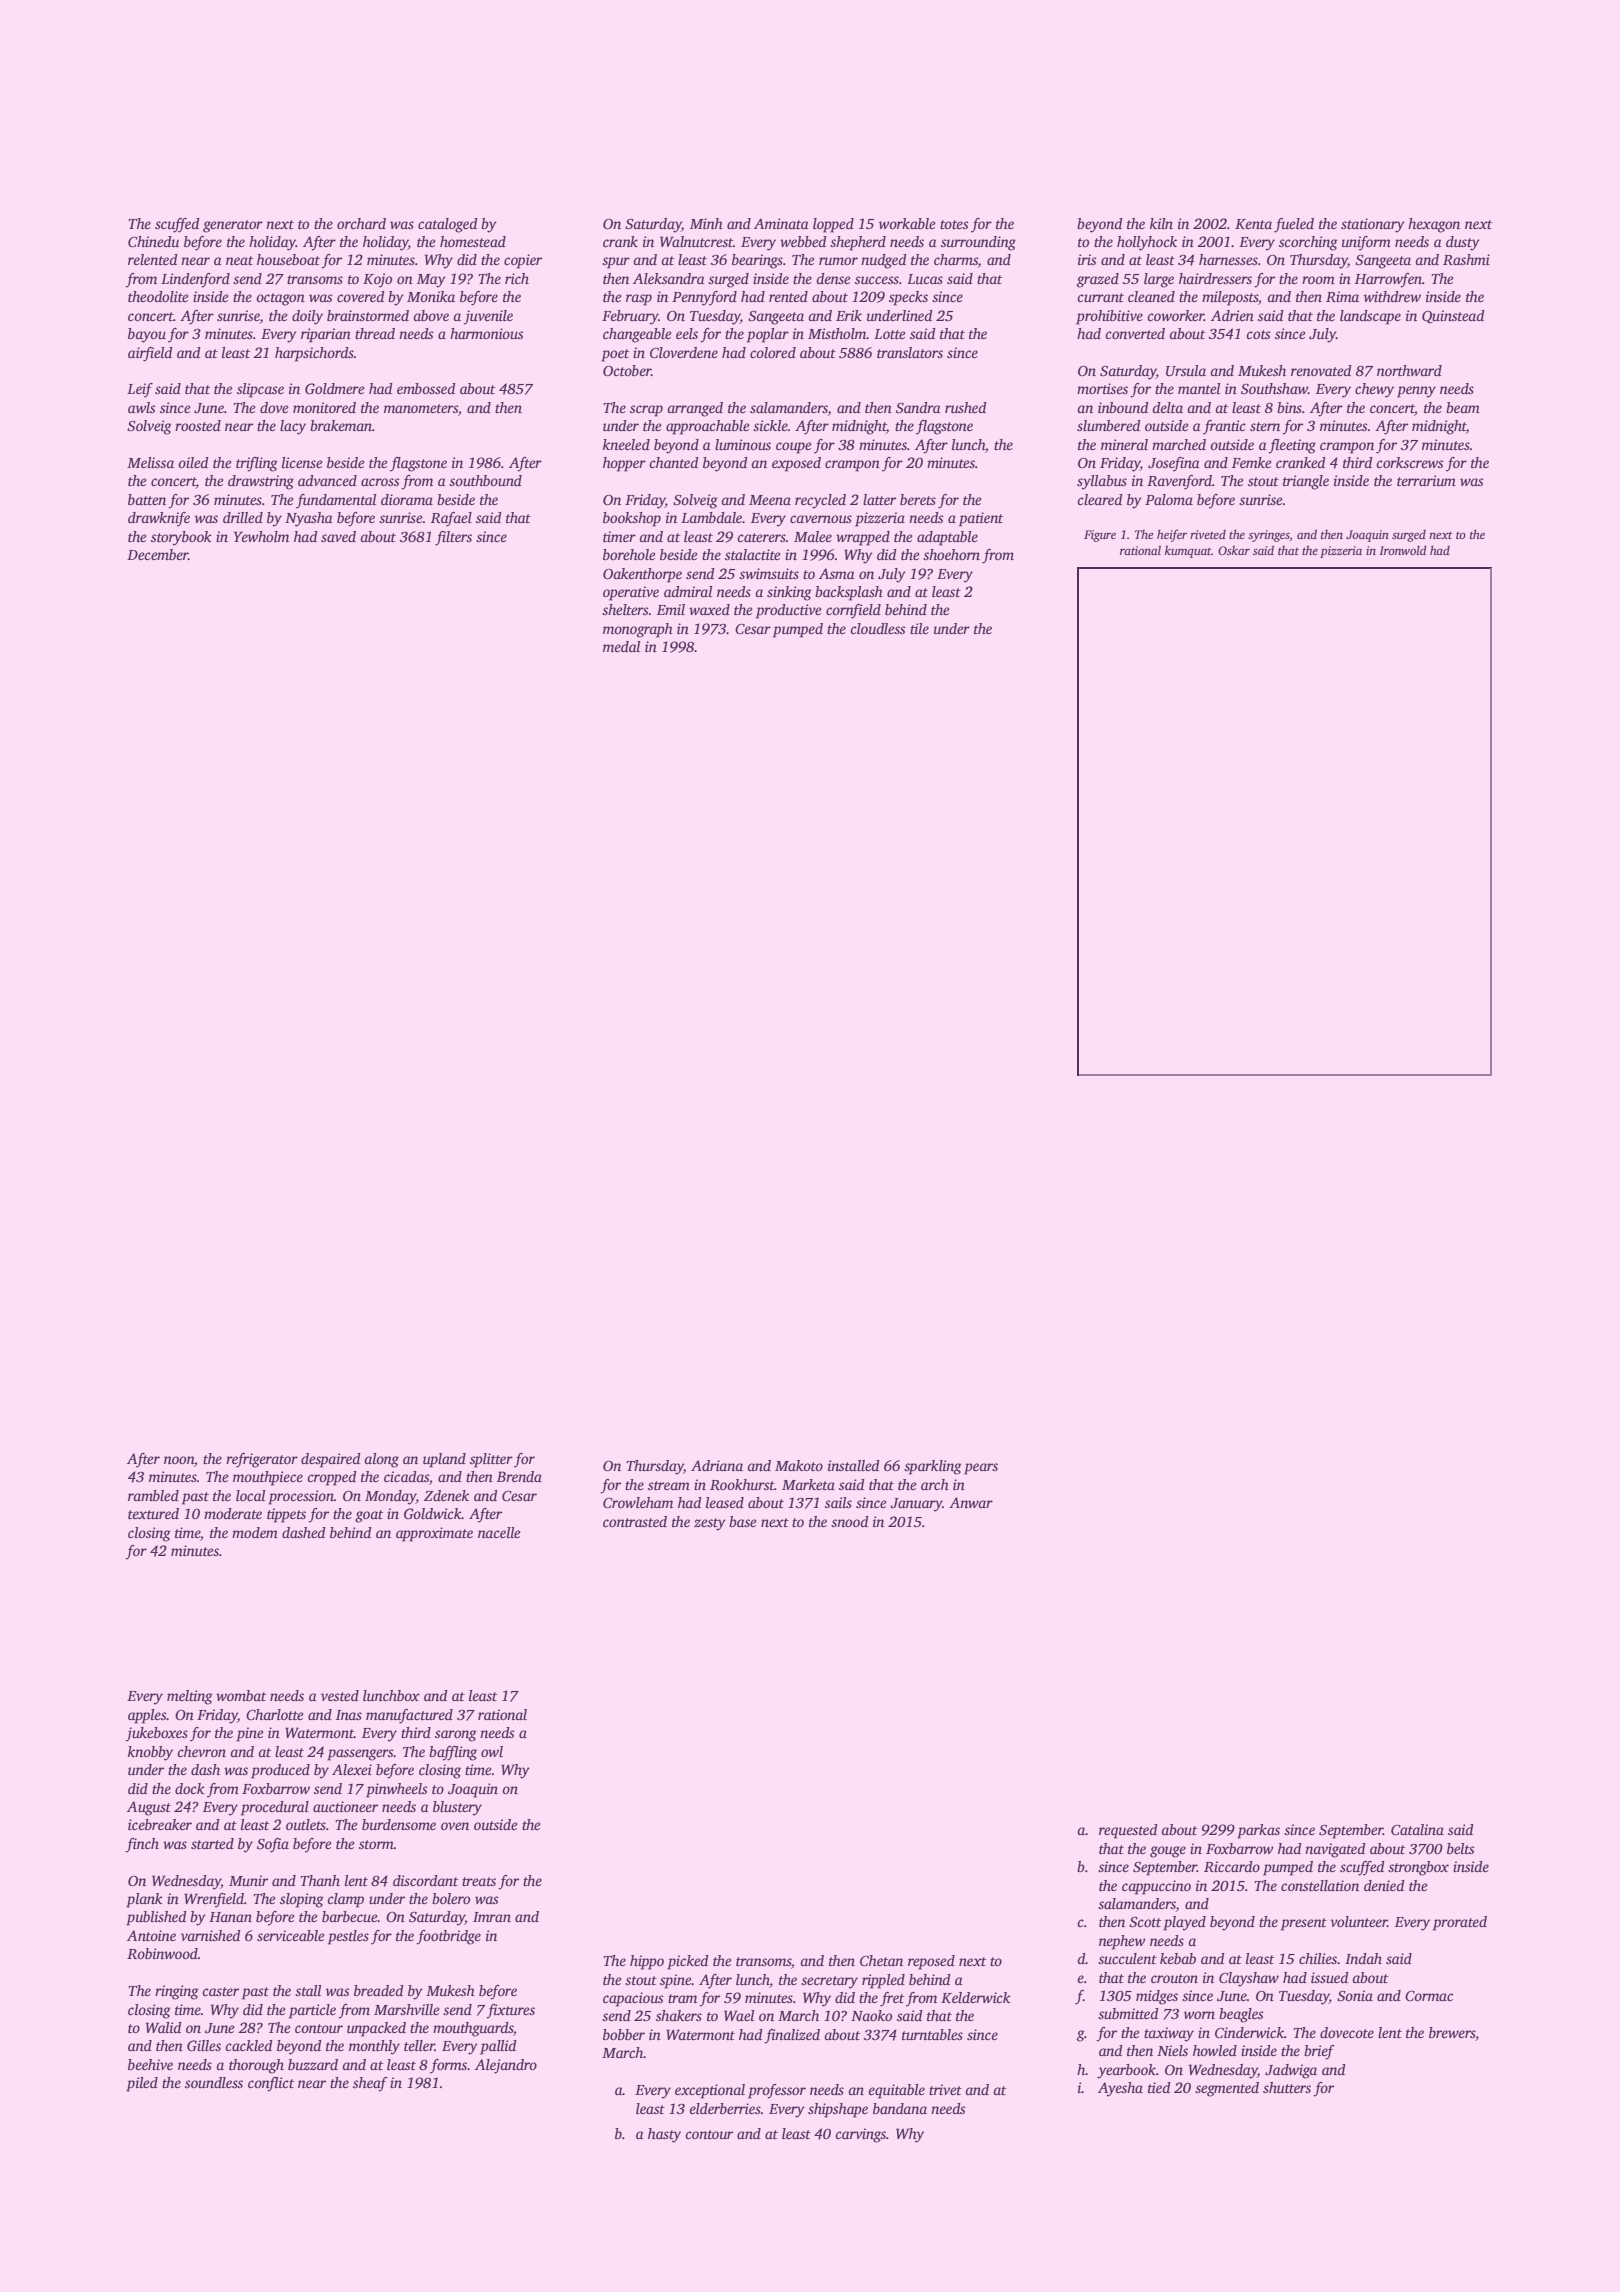 The image size is (1620, 2292). Describe the element at coordinates (954, 224) in the page. I see `totes` at that location.
